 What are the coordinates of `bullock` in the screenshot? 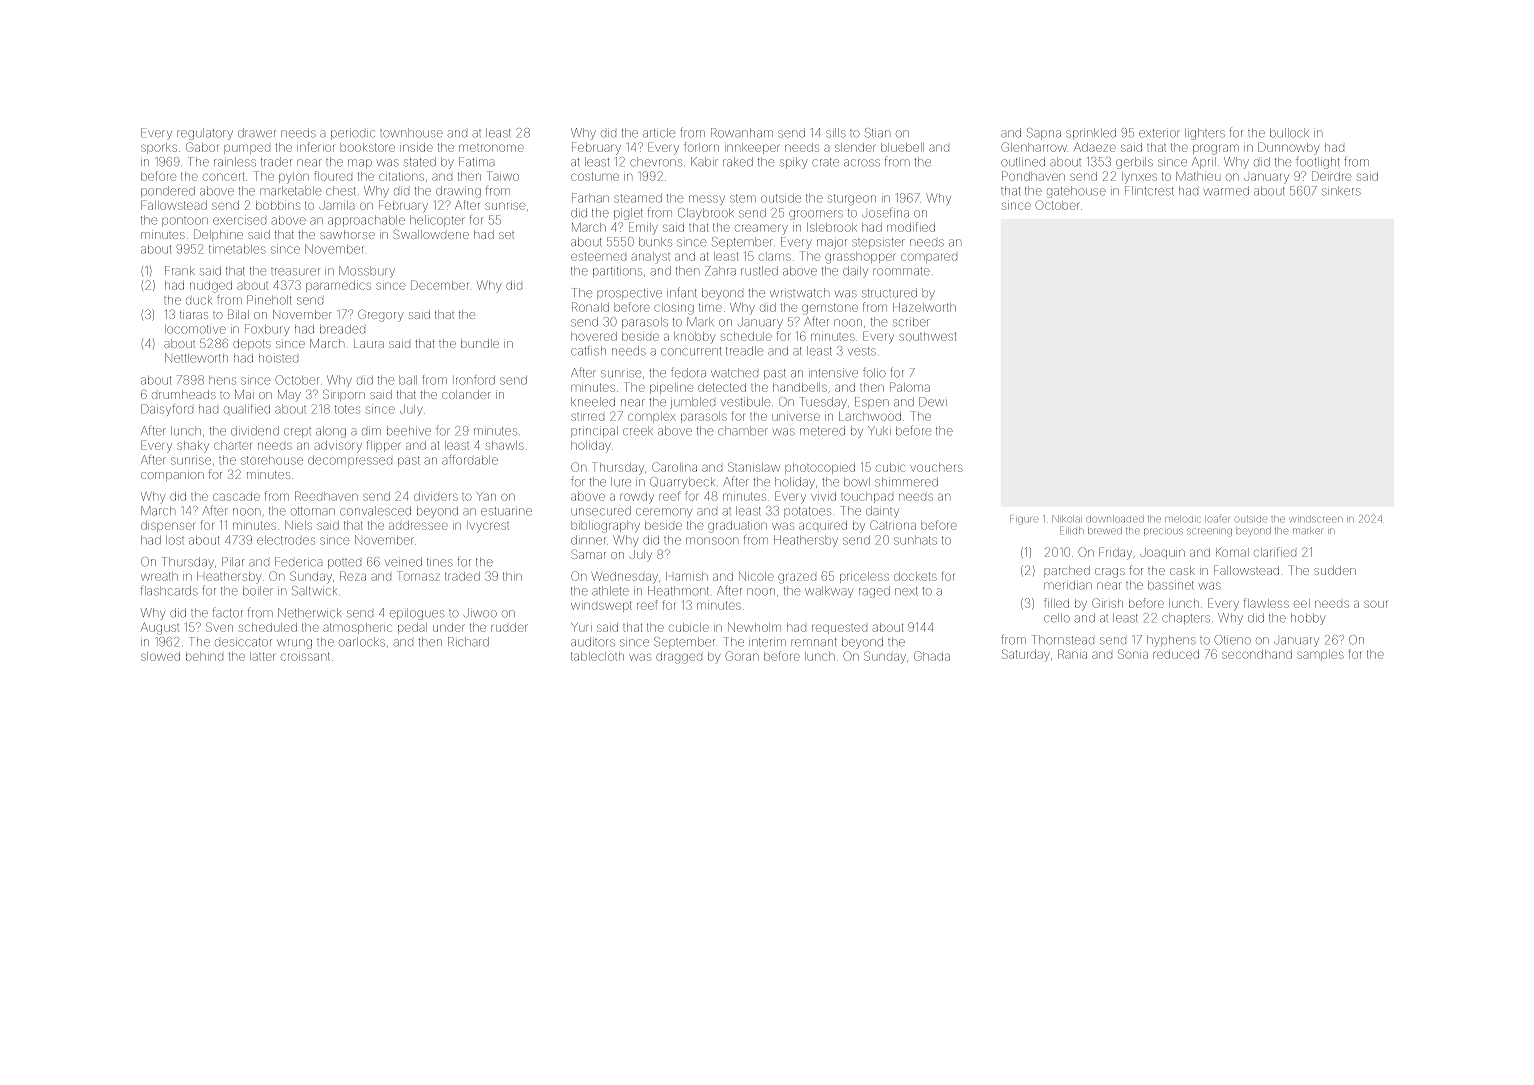 It's located at (1289, 133).
